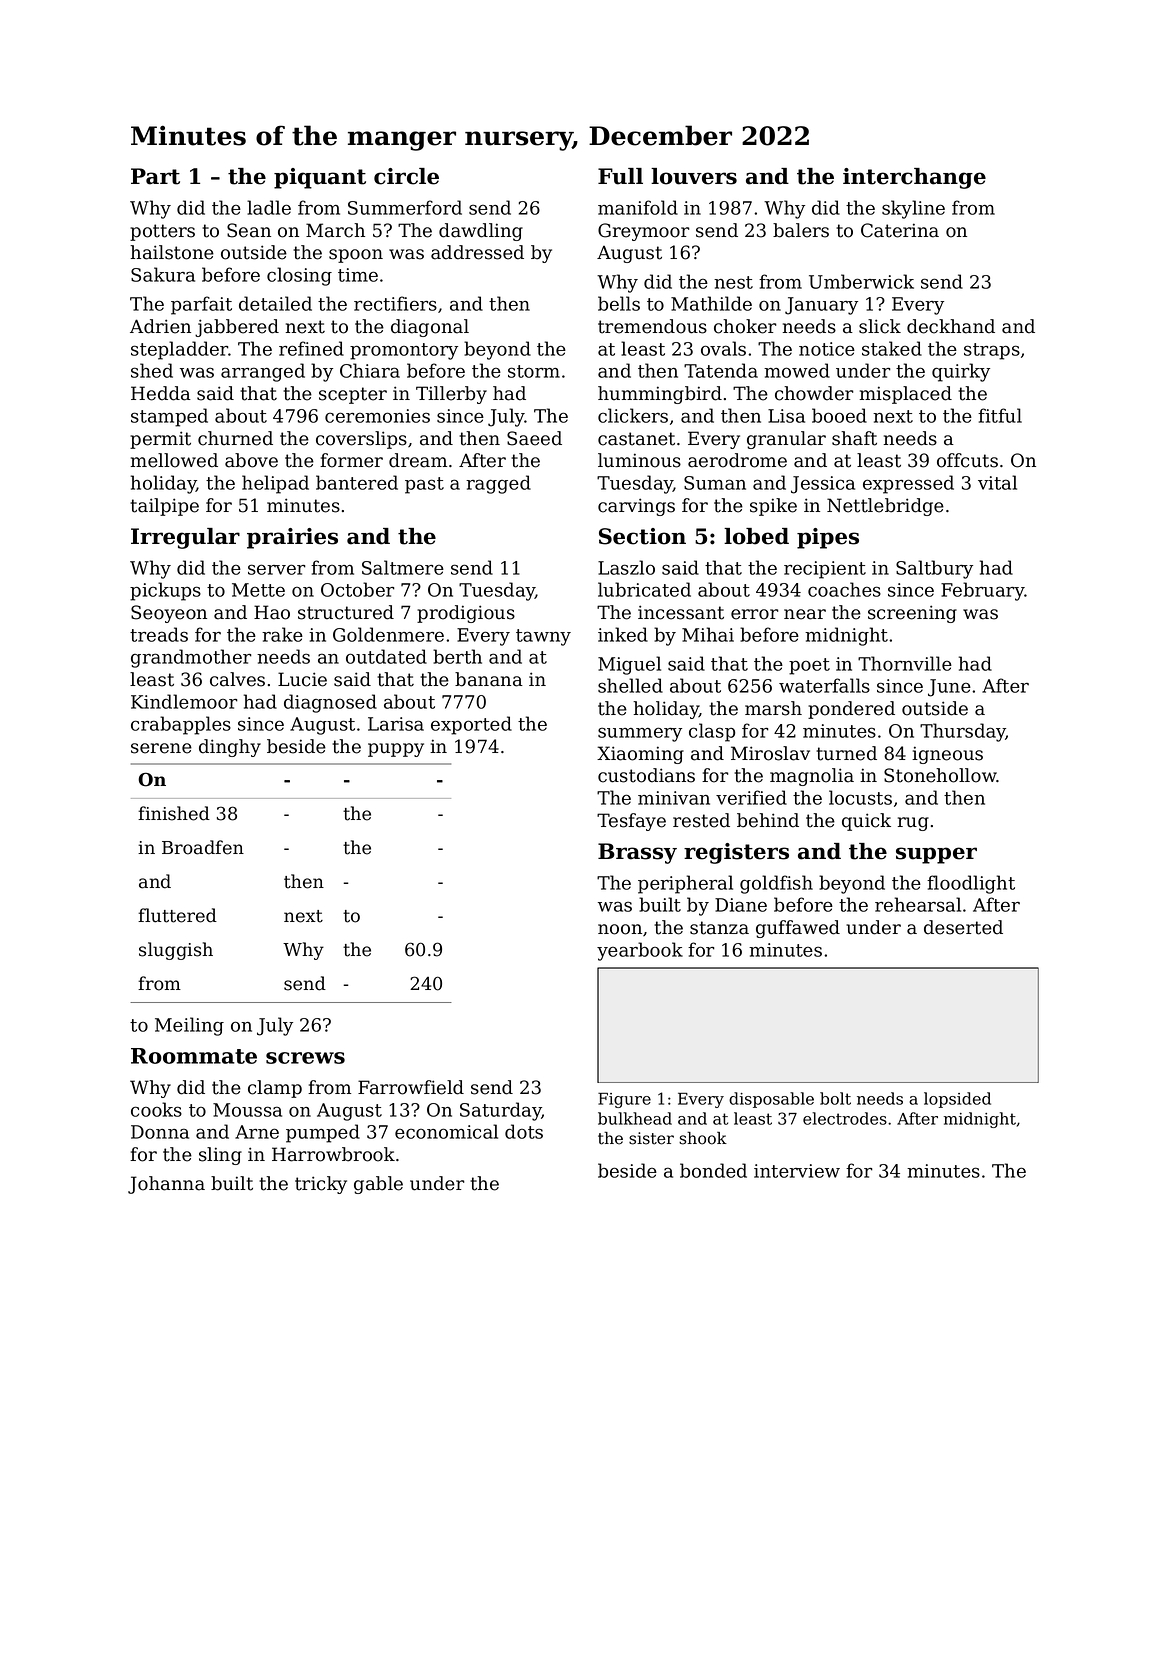 This image has width=1169, height=1654. What do you see at coordinates (905, 663) in the image?
I see `Thornville` at bounding box center [905, 663].
